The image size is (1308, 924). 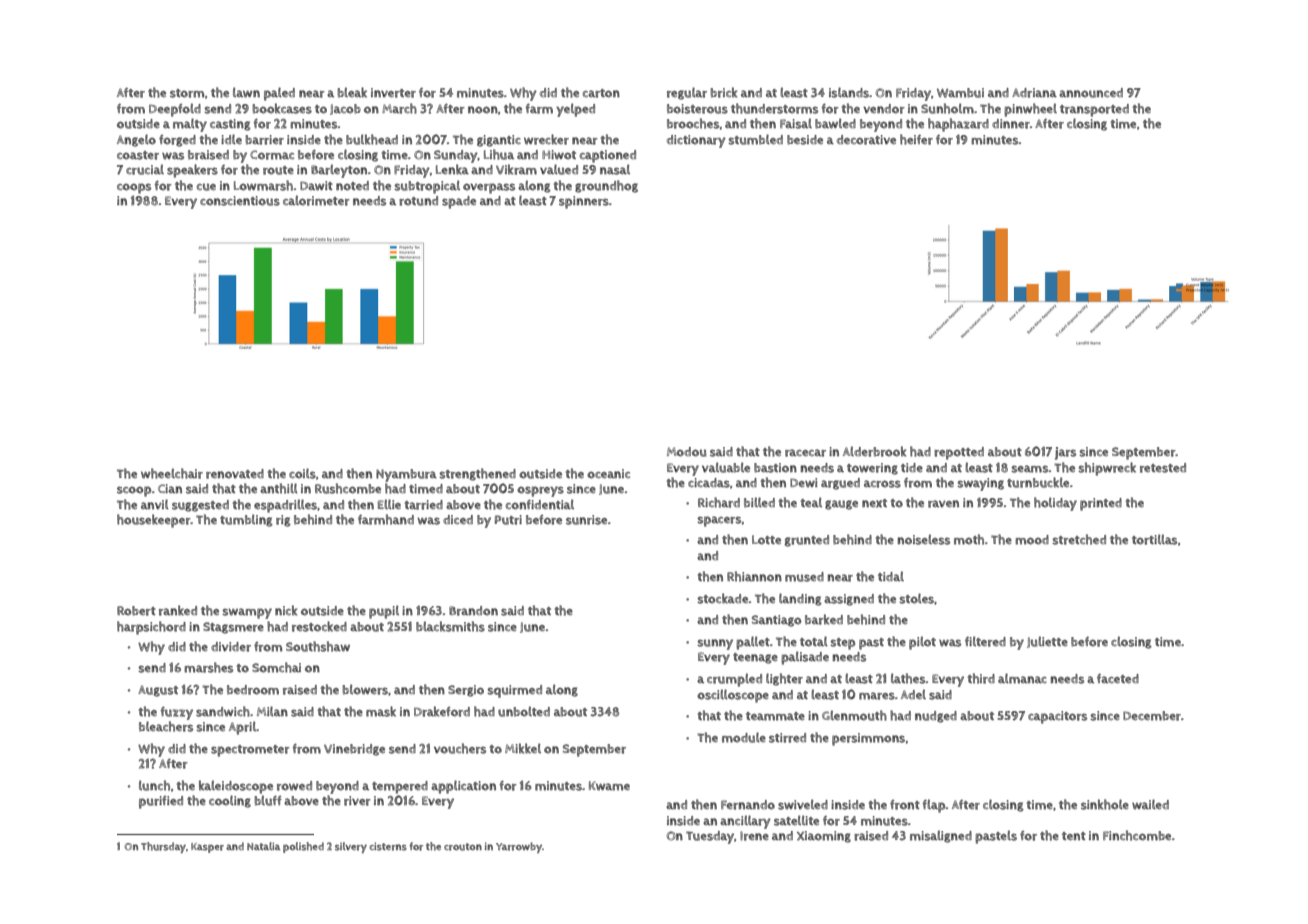 I want to click on Kwame, so click(x=609, y=786).
